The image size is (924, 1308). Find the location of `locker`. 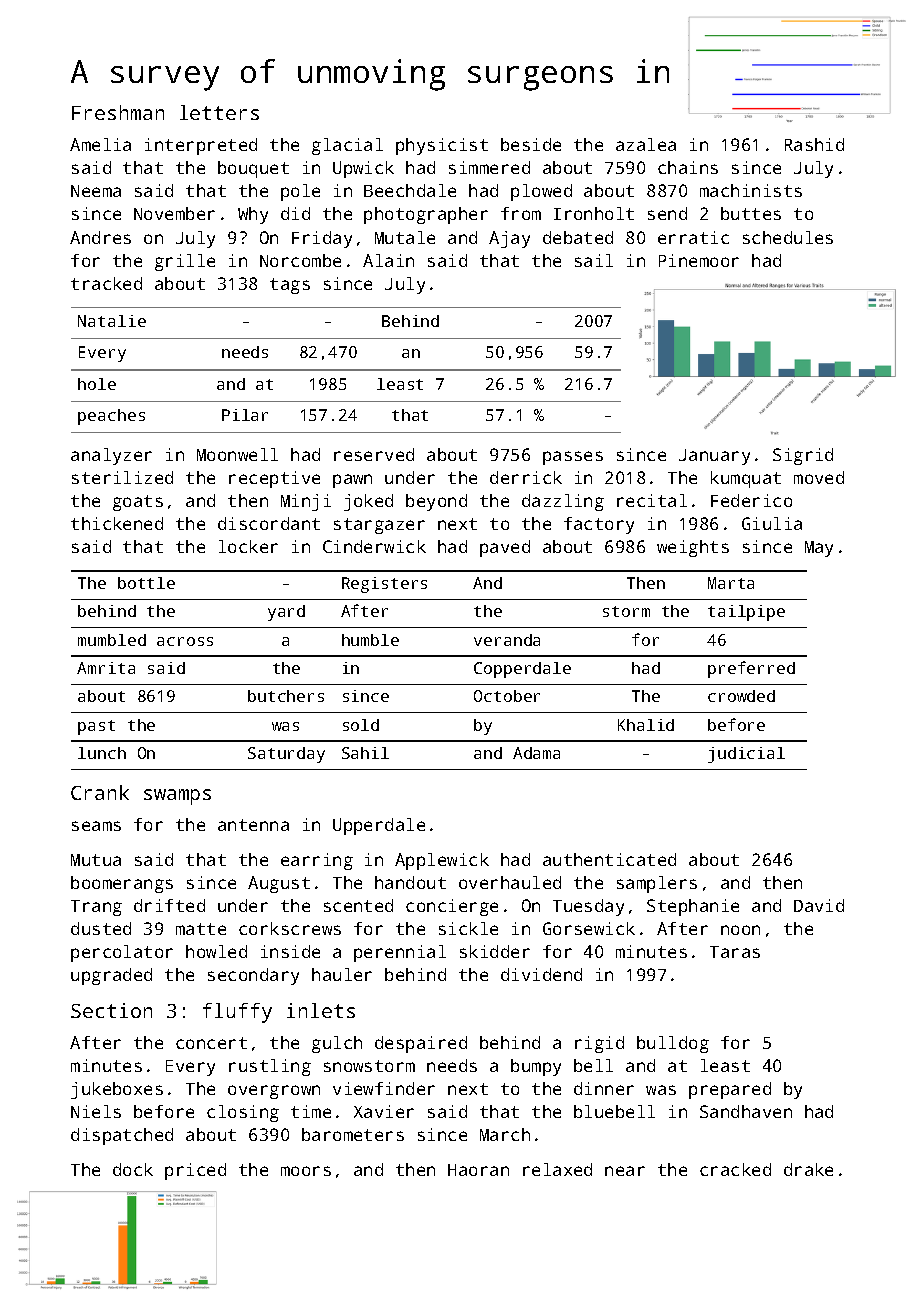

locker is located at coordinates (248, 546).
